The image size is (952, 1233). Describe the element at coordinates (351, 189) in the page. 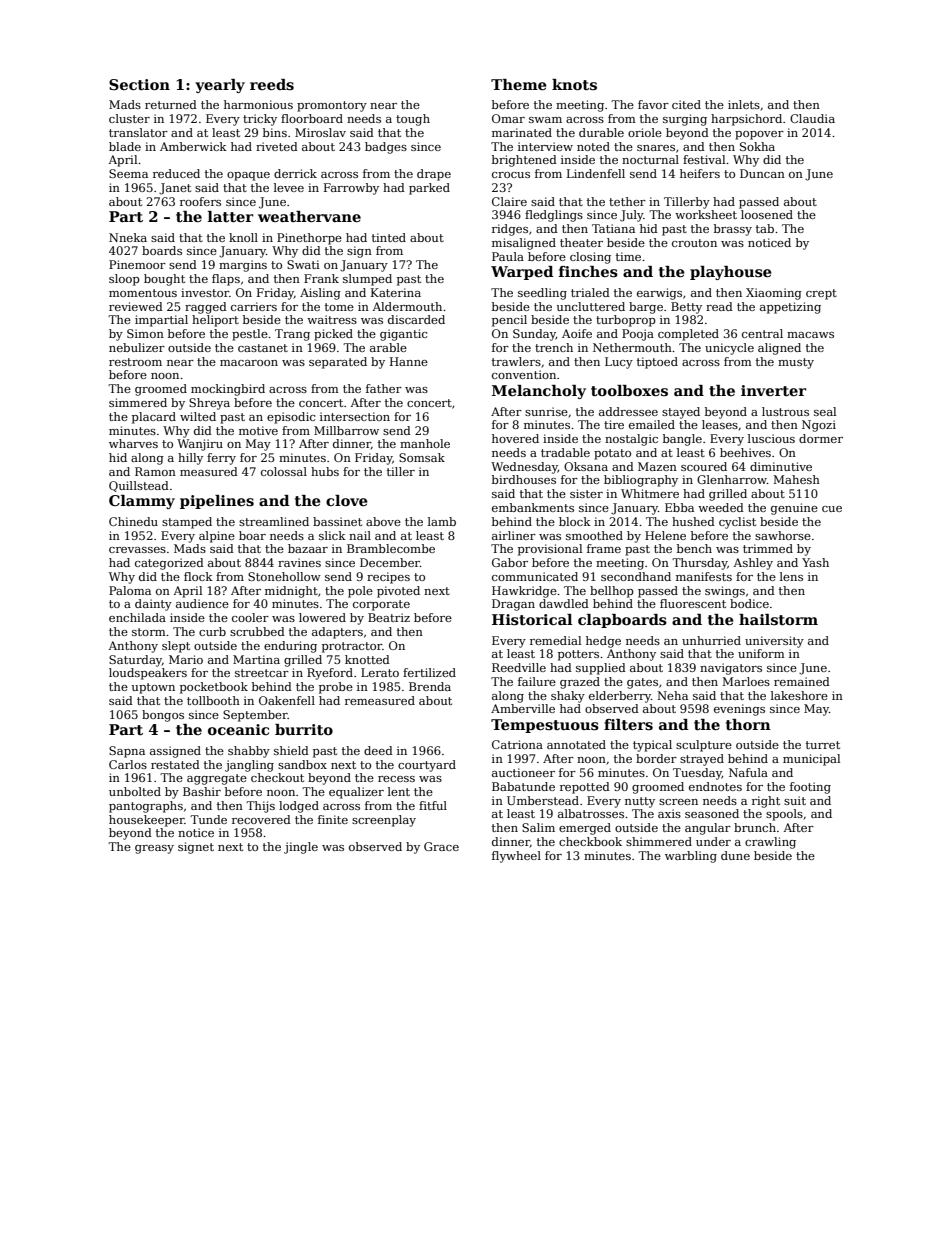

I see `Farrowby` at that location.
